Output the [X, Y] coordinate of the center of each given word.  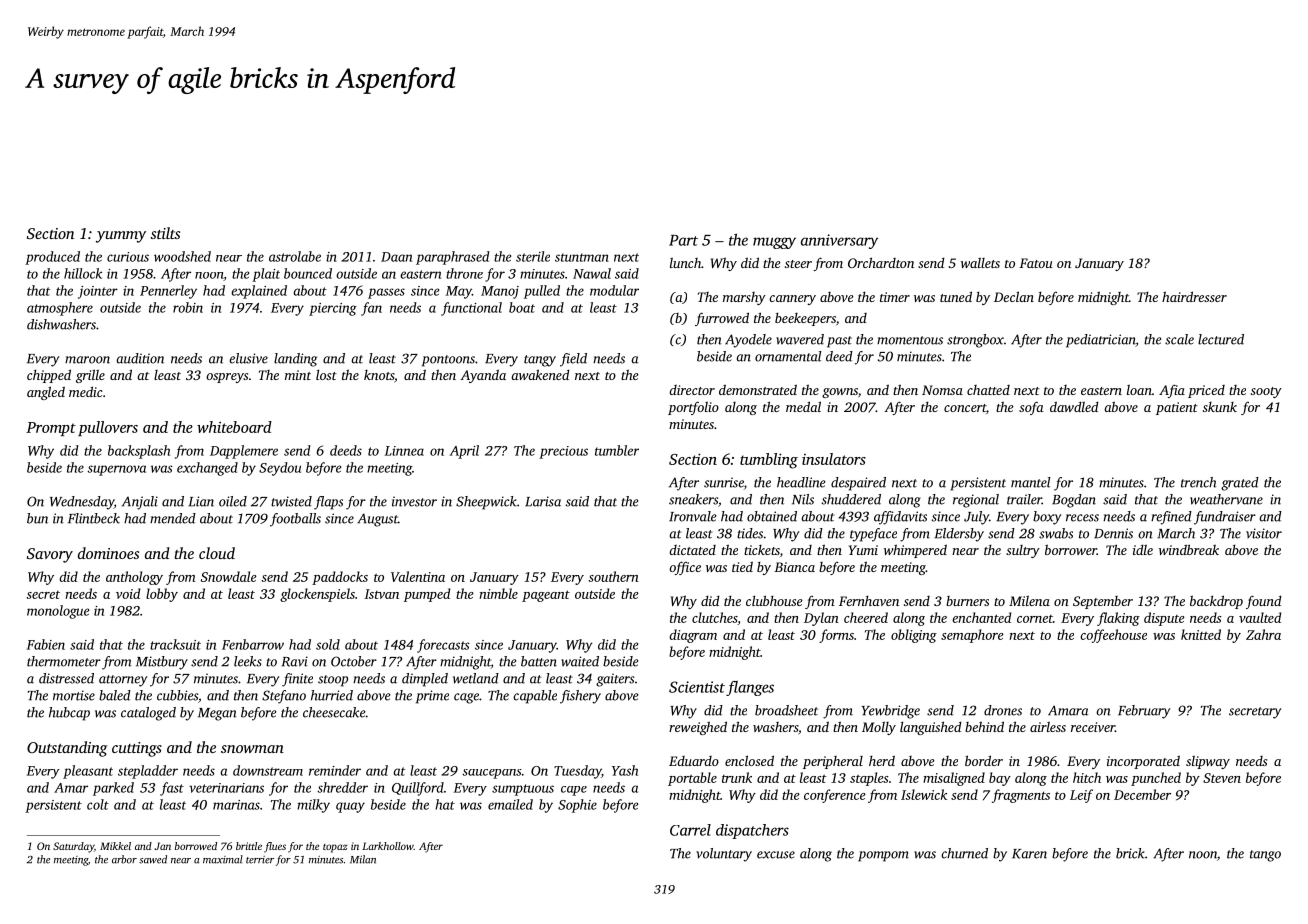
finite [297, 680]
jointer [98, 292]
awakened [540, 374]
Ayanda [483, 376]
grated [1240, 484]
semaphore [972, 636]
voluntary [724, 855]
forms [836, 636]
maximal [223, 859]
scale [1179, 339]
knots [379, 375]
